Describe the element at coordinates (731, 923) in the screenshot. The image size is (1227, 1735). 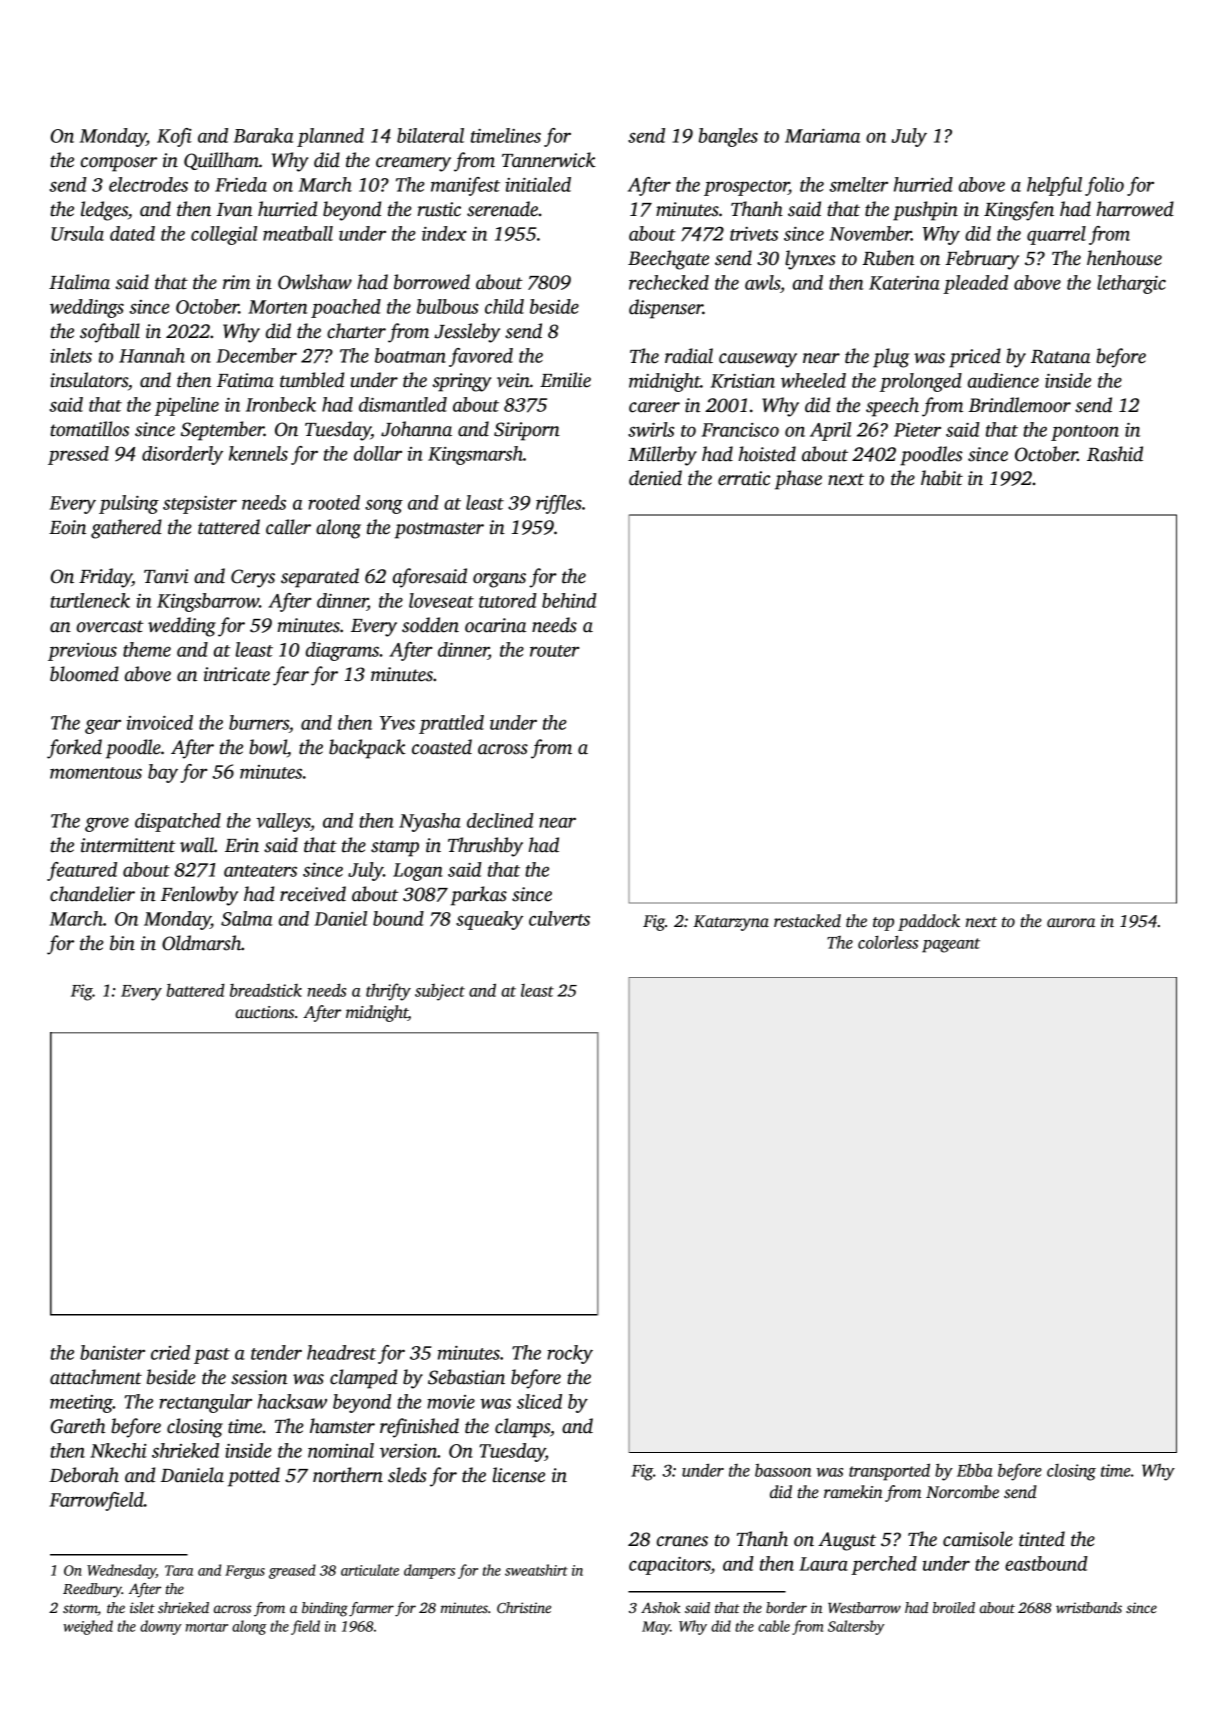
I see `Katarzyna` at that location.
